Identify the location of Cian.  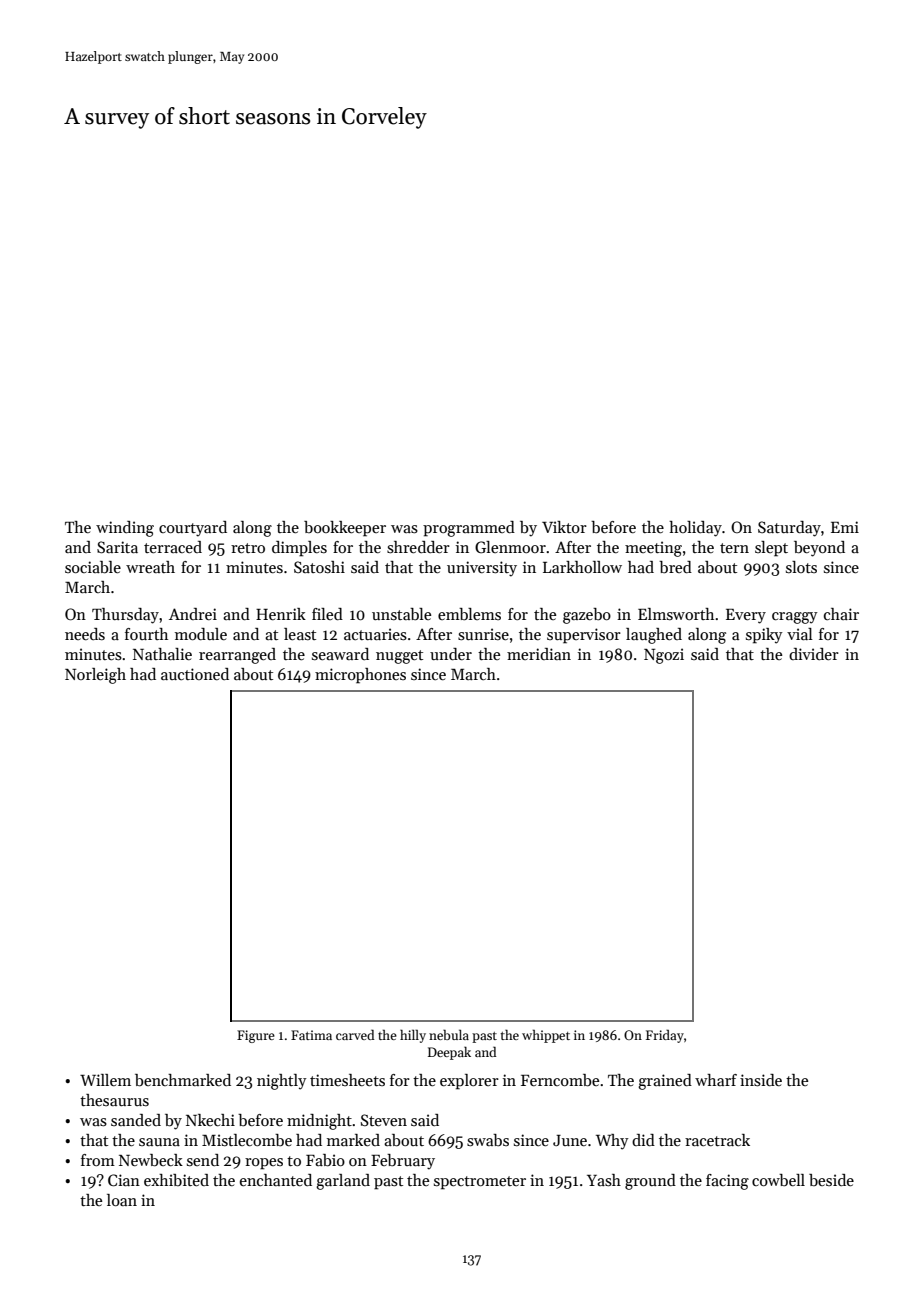
(124, 1180).
